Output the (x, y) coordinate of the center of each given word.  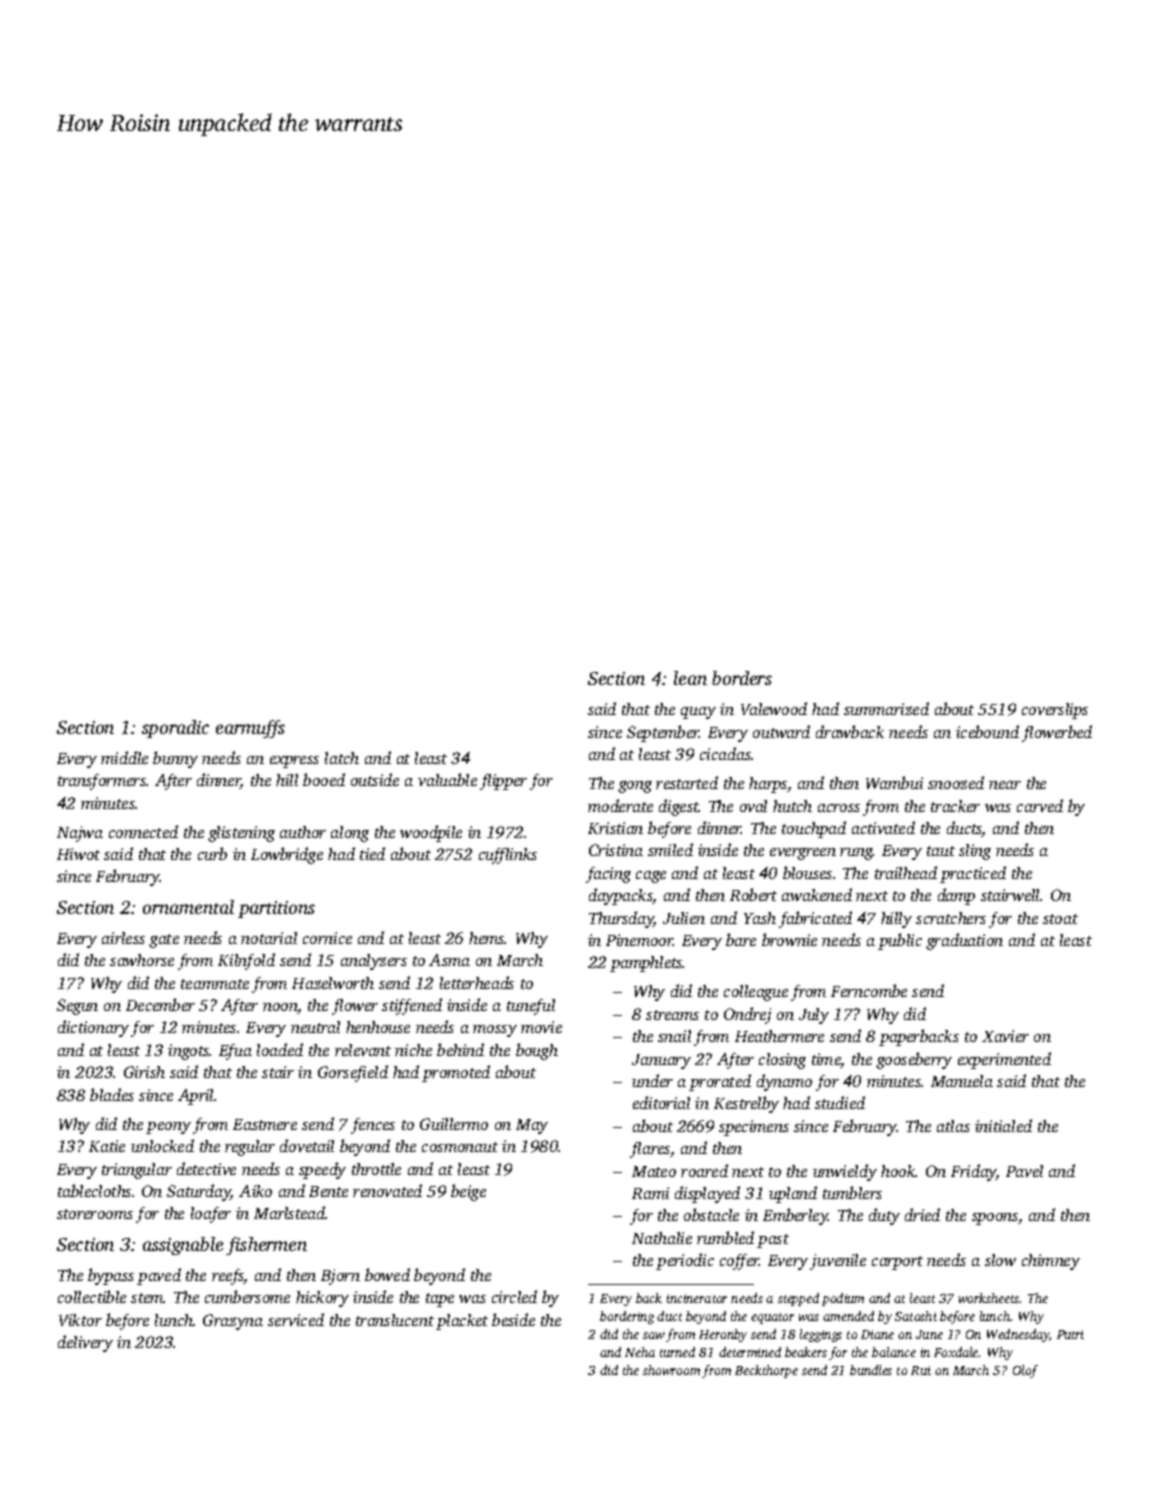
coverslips (1055, 711)
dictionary (93, 1028)
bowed (387, 1274)
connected (143, 831)
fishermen (266, 1246)
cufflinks (508, 856)
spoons (995, 1219)
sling (975, 852)
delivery (85, 1343)
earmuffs (250, 729)
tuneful (531, 1007)
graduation (964, 941)
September (663, 733)
